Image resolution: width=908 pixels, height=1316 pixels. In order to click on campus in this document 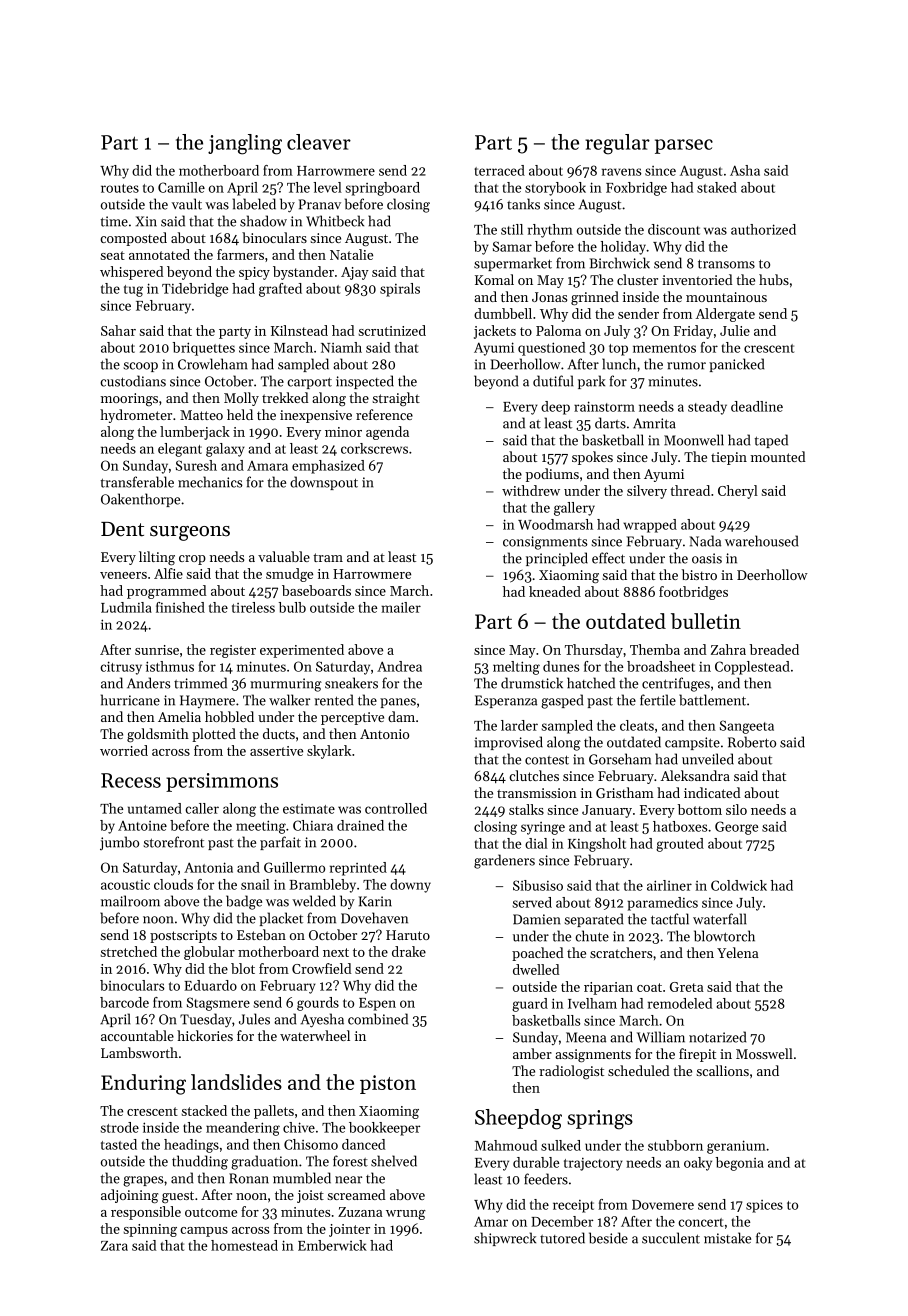, I will do `click(204, 1232)`.
